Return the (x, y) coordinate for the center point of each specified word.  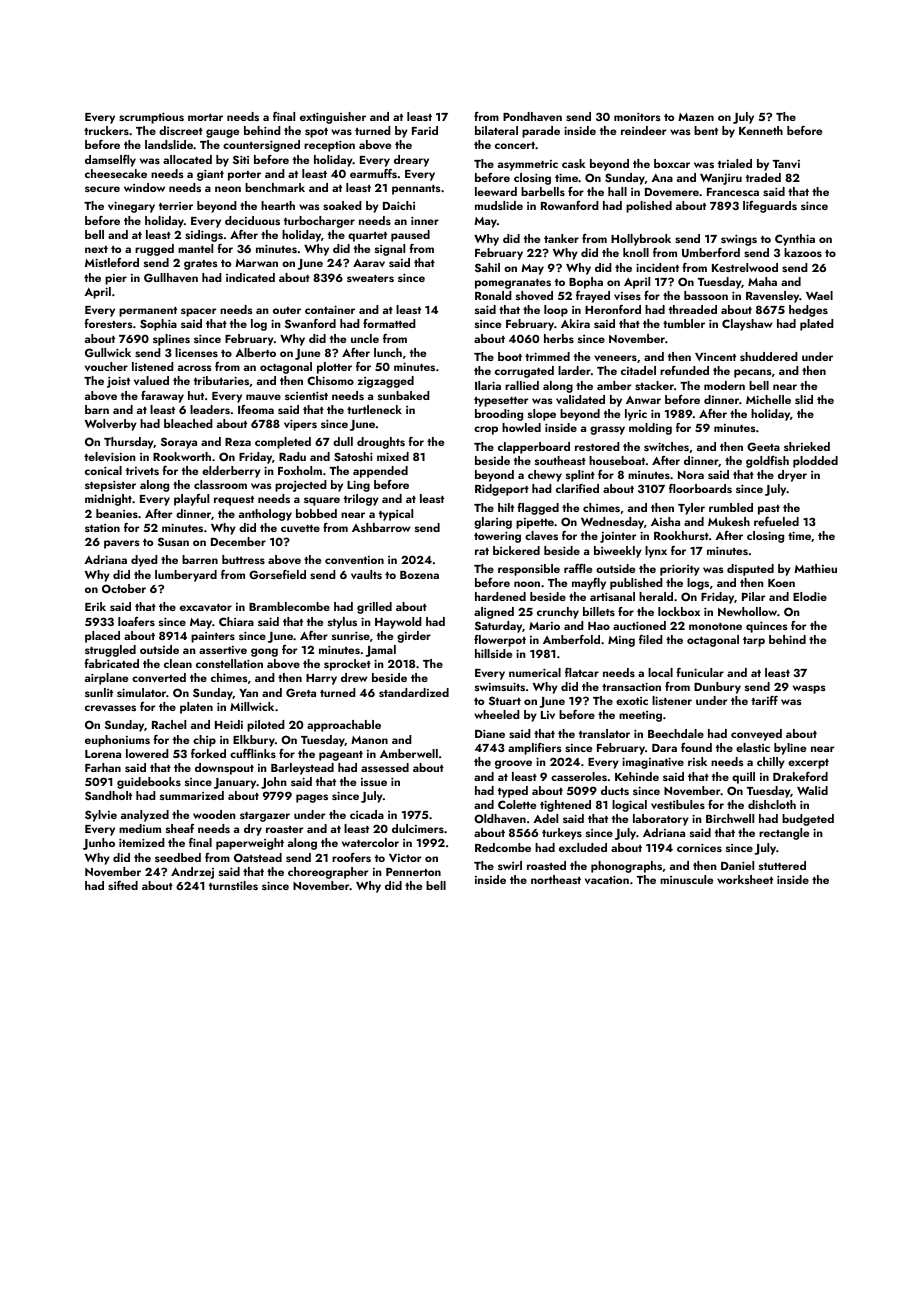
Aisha (665, 521)
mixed (393, 456)
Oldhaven (500, 818)
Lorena (103, 754)
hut (196, 395)
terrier (176, 206)
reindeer (643, 130)
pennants (416, 190)
